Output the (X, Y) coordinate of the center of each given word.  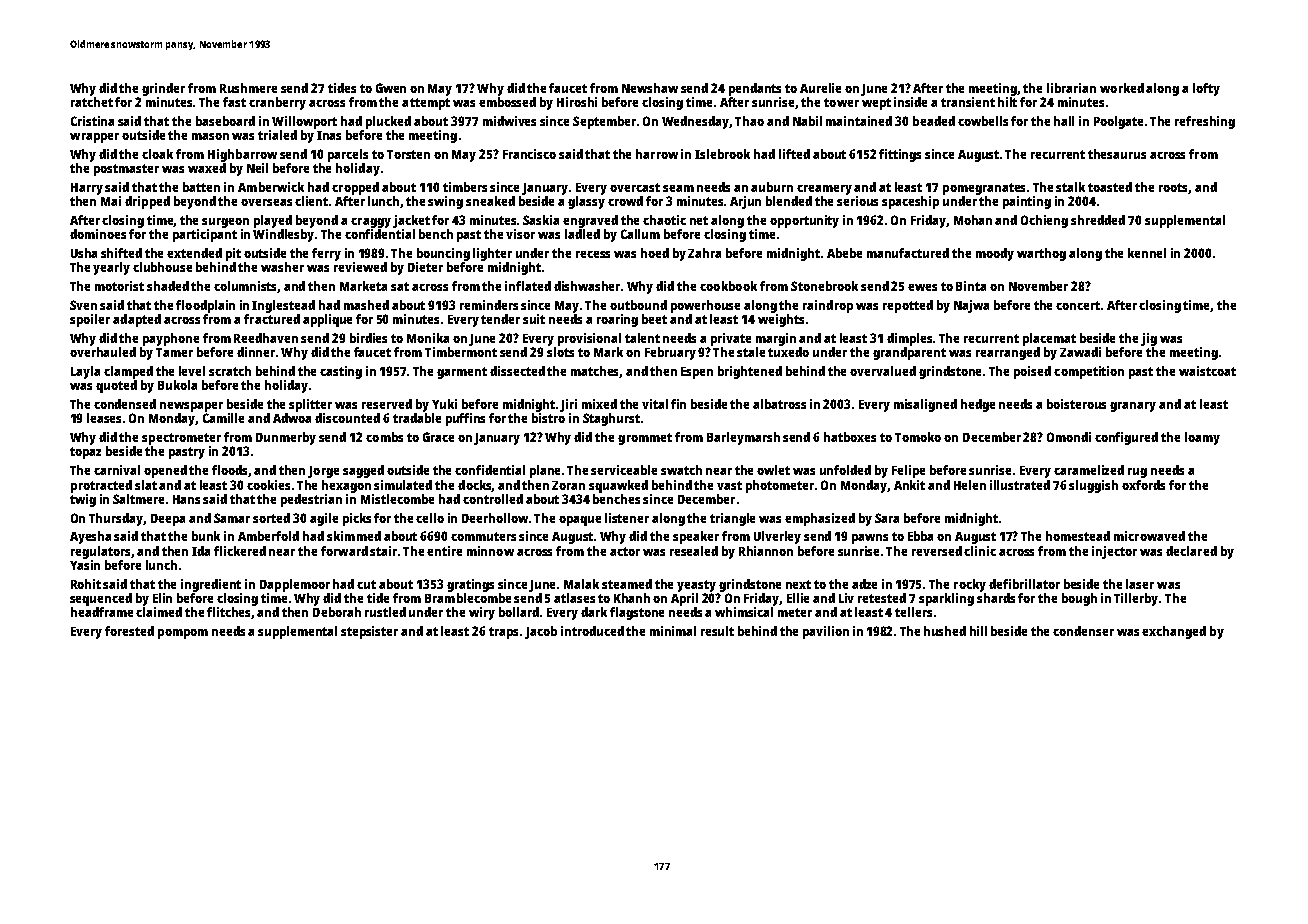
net (699, 220)
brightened (750, 372)
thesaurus (1117, 154)
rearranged (1008, 353)
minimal (673, 631)
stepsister (369, 632)
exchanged (1174, 632)
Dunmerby (286, 438)
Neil (257, 168)
